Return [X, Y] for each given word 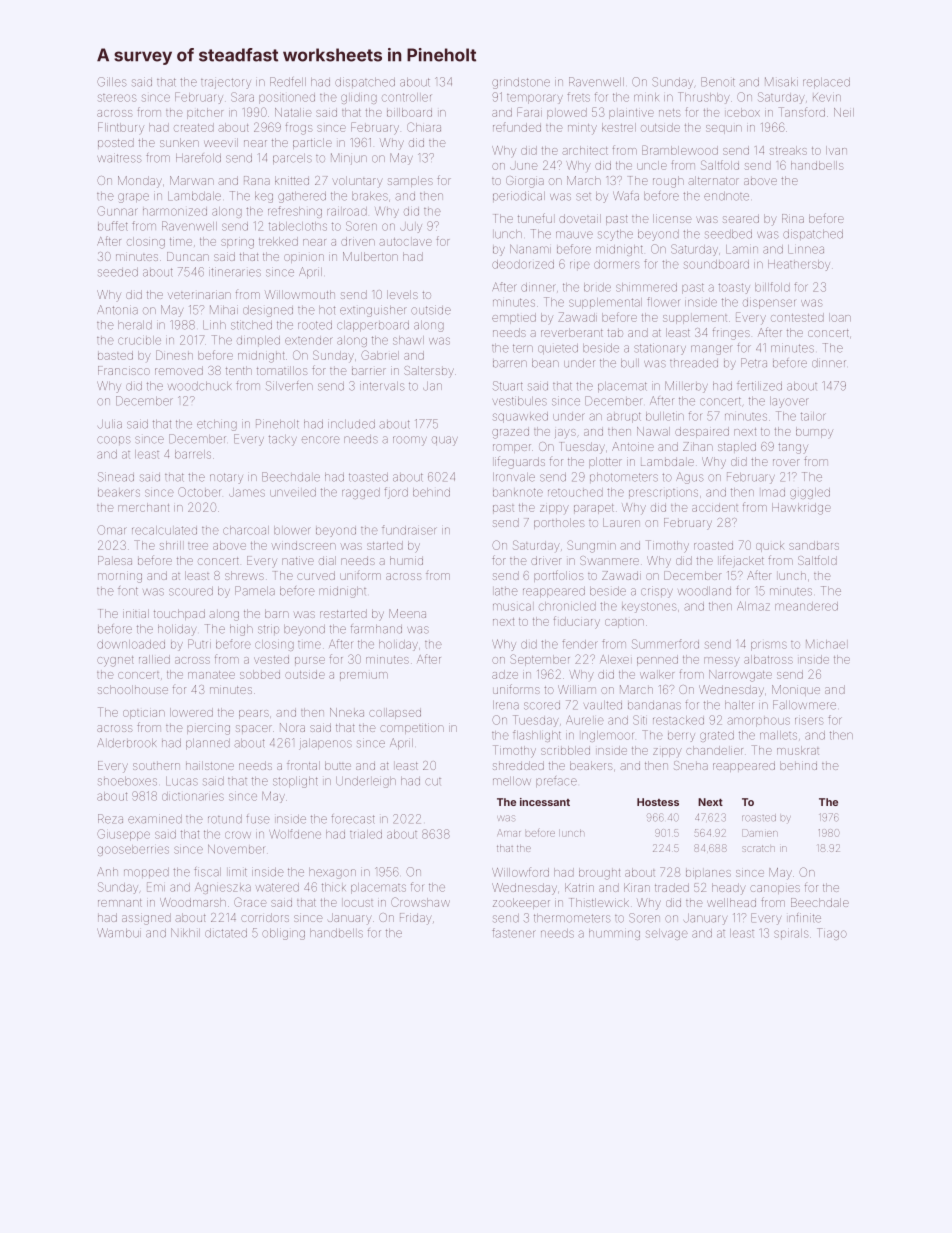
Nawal [653, 431]
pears [254, 714]
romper [512, 448]
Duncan [188, 256]
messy [722, 661]
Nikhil [185, 932]
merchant [143, 507]
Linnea [806, 249]
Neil [844, 112]
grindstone [521, 83]
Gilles [112, 82]
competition [412, 728]
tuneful [535, 218]
